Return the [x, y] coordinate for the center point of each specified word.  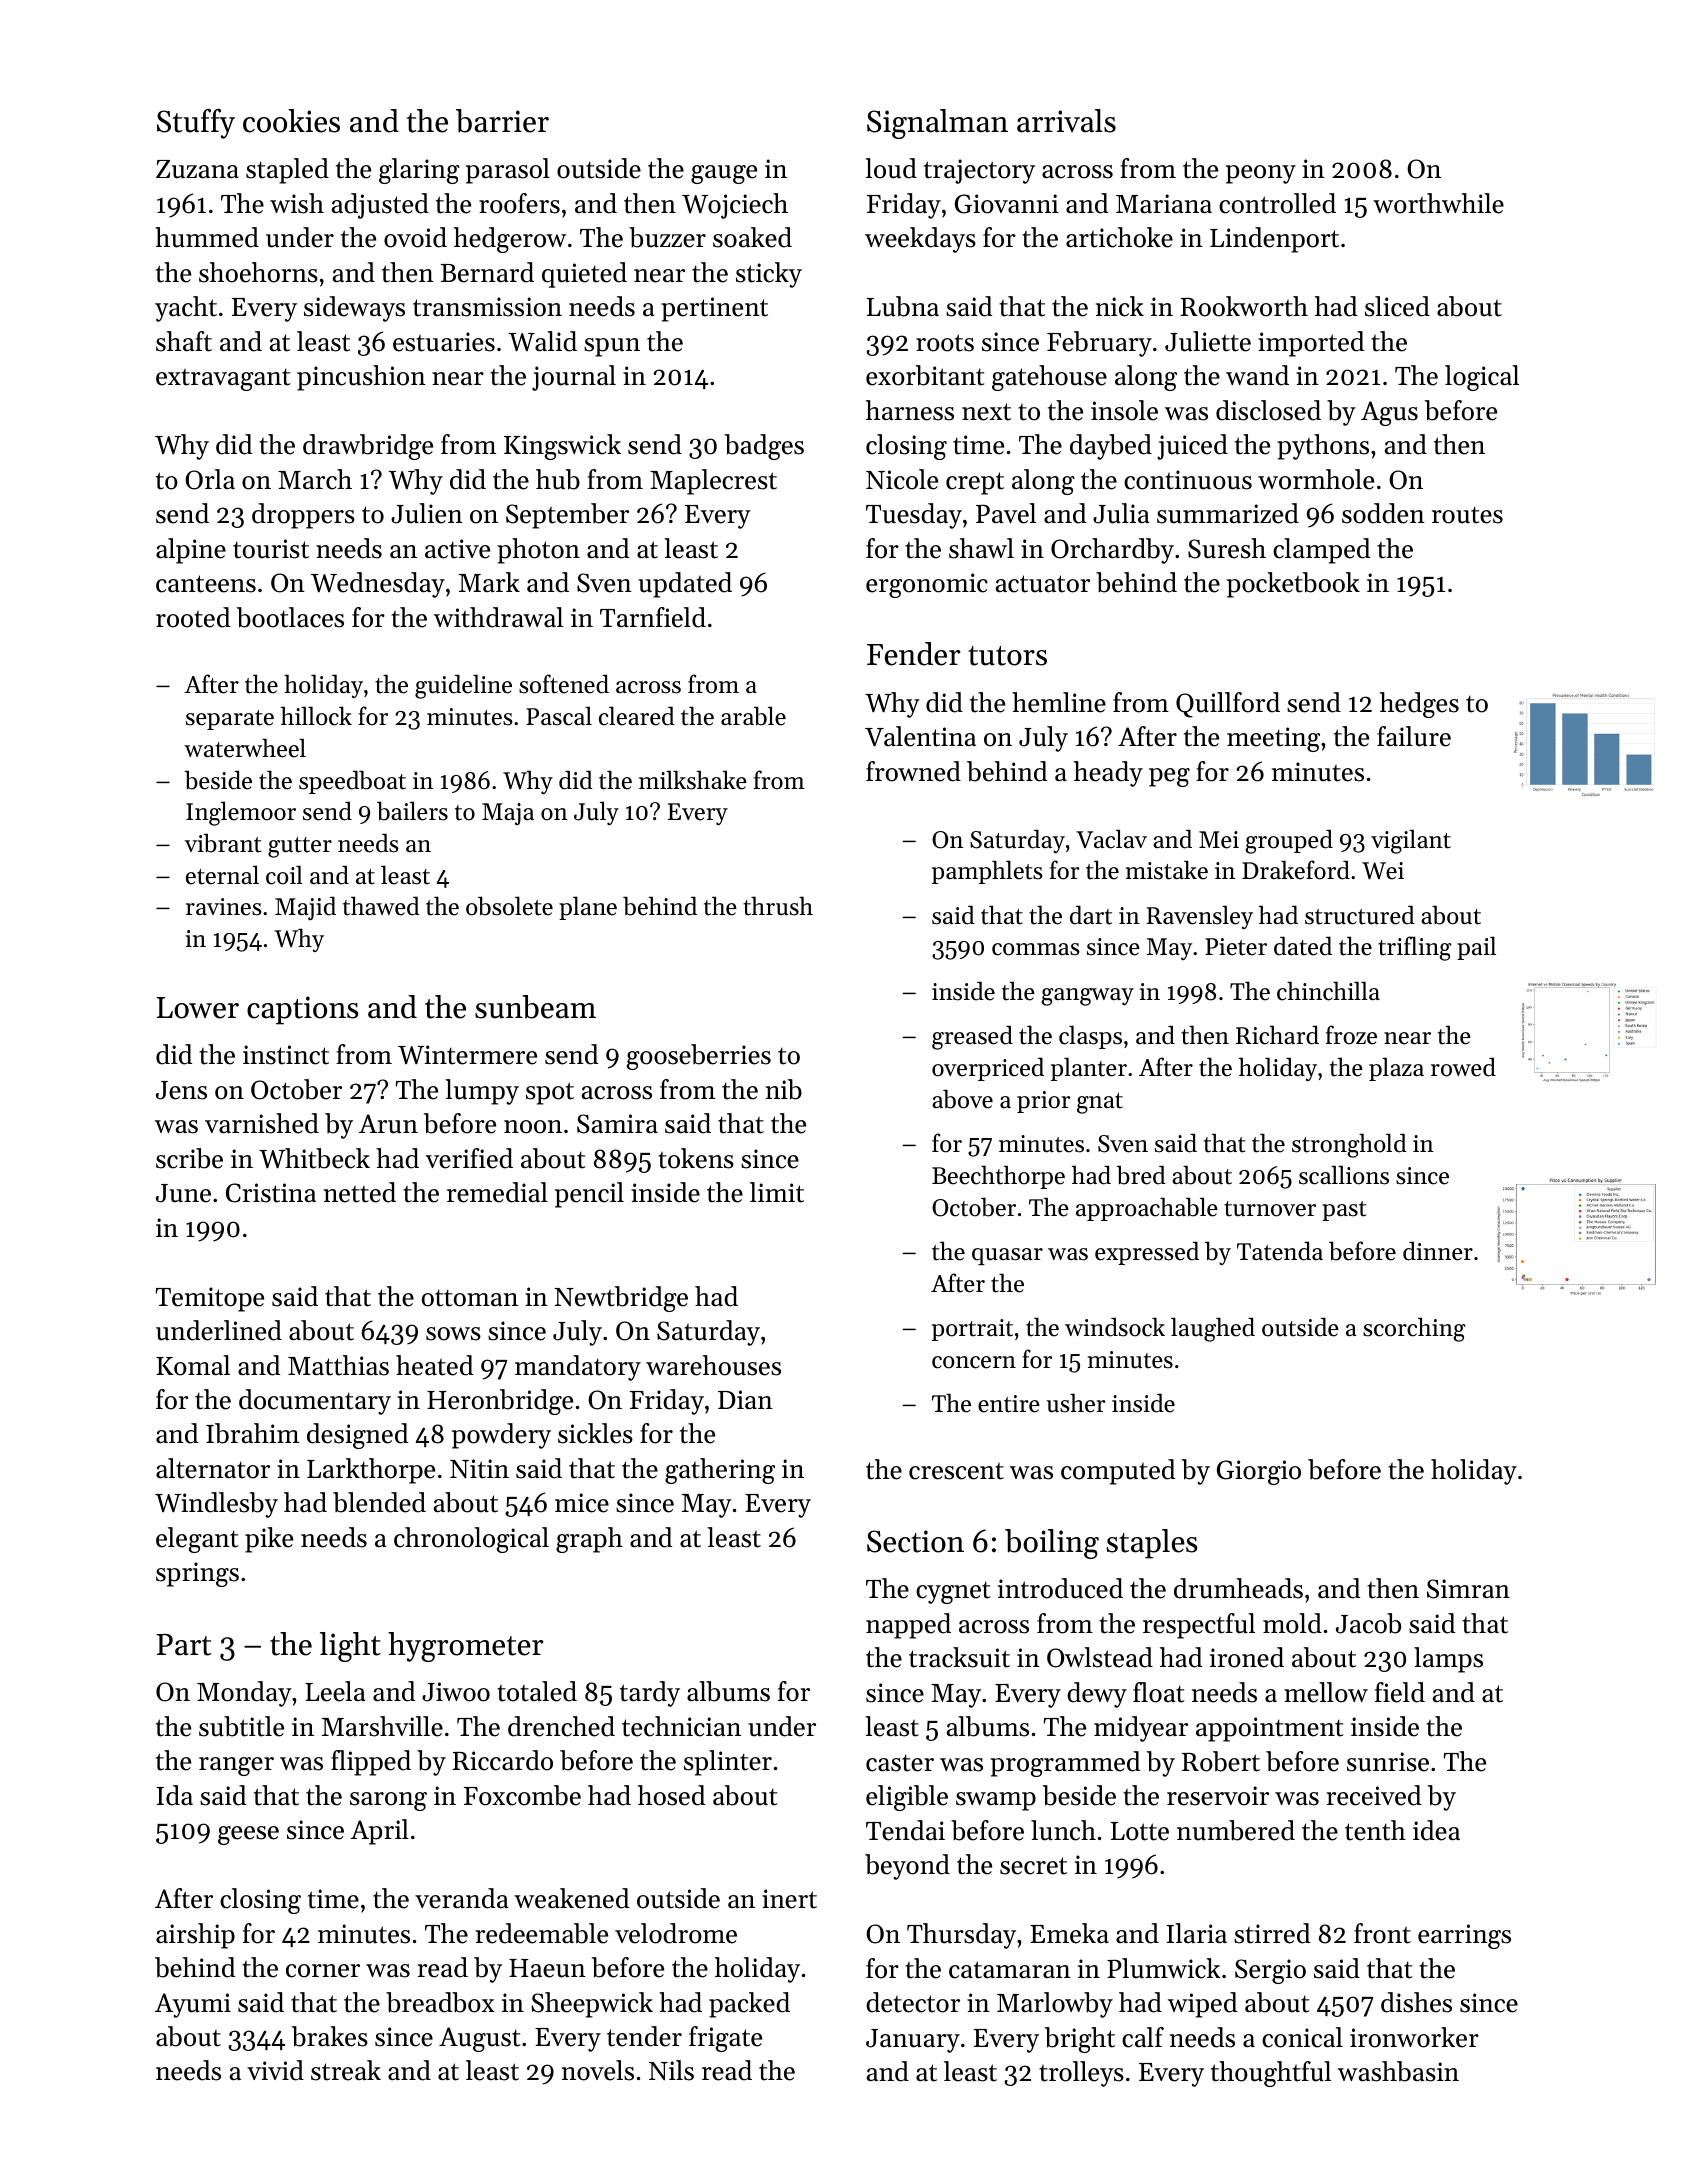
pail [1476, 948]
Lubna [903, 306]
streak [346, 2070]
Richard [1277, 1035]
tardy [650, 1694]
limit [777, 1192]
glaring [419, 171]
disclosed [1268, 410]
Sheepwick [592, 2005]
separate [230, 720]
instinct [286, 1055]
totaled [537, 1691]
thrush [778, 906]
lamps [1448, 1660]
